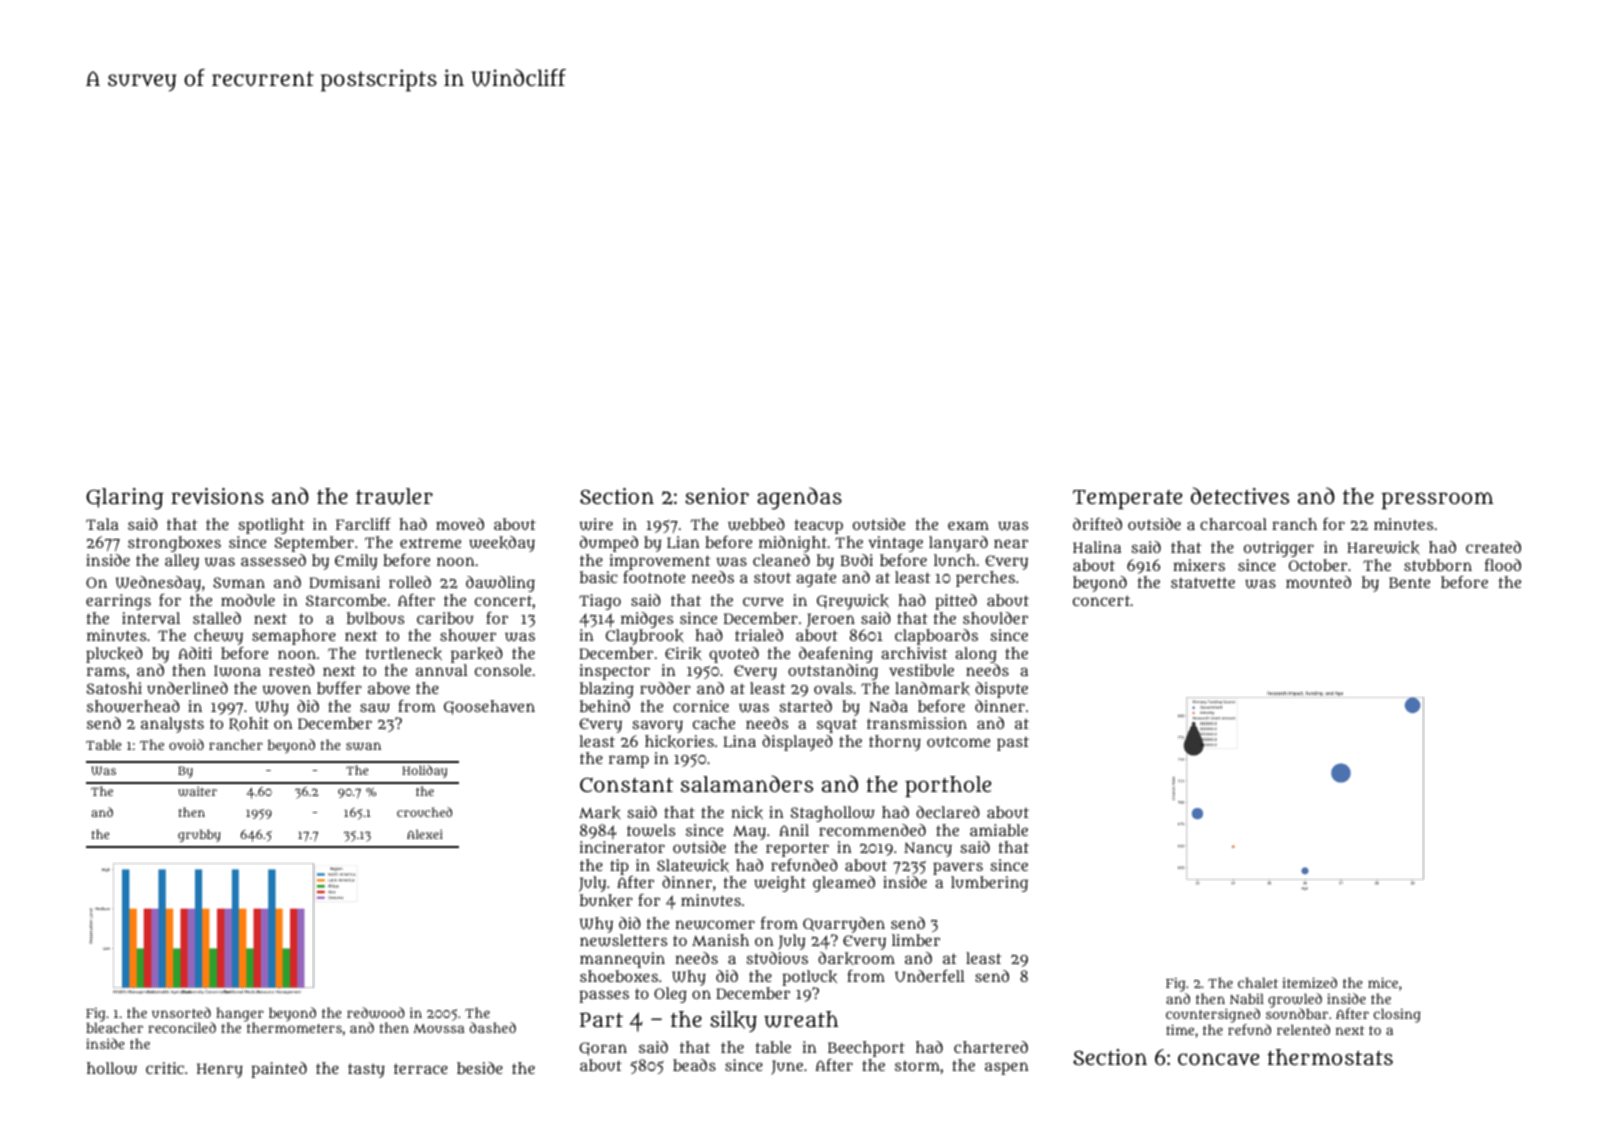 This screenshot has width=1608, height=1137. I want to click on amiable, so click(999, 830).
